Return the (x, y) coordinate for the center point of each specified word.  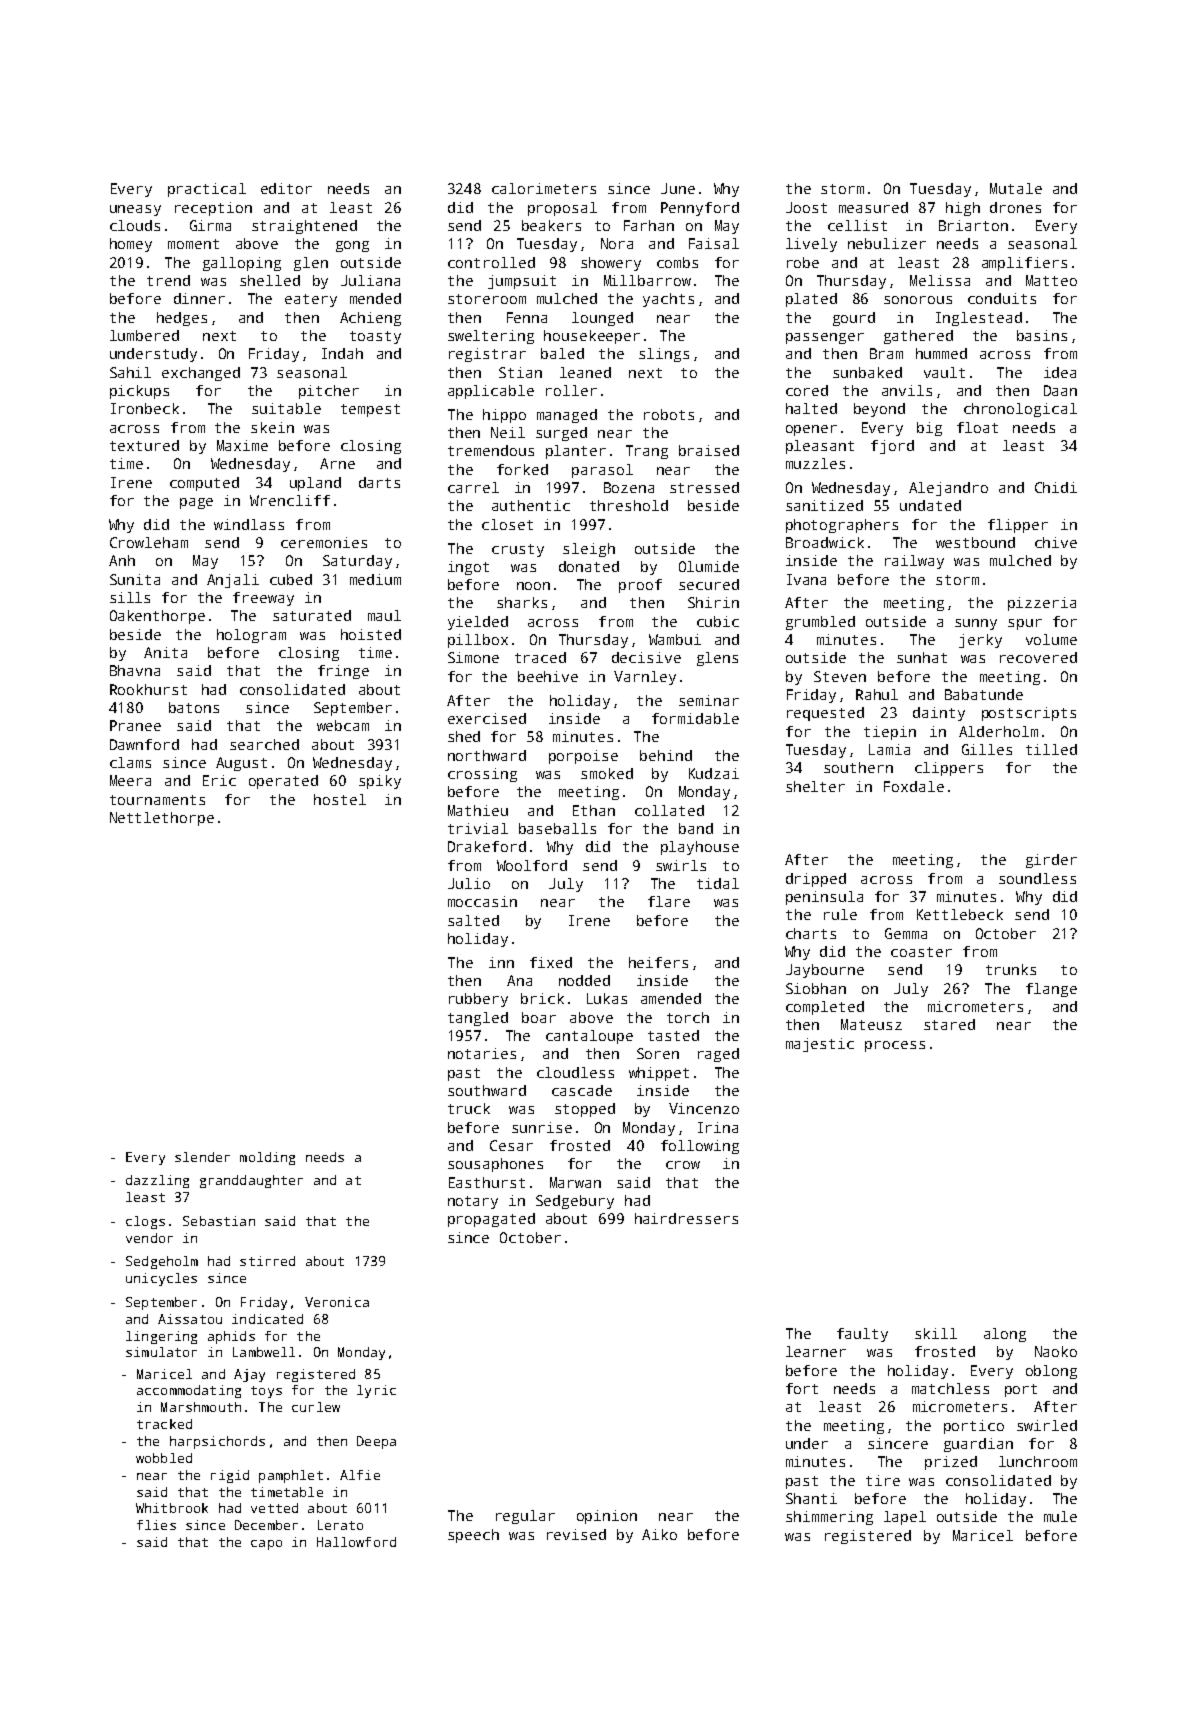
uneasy (135, 210)
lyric (376, 1391)
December (266, 1525)
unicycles (161, 1279)
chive (1056, 542)
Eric (219, 780)
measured (873, 207)
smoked (607, 773)
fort (802, 1388)
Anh (122, 560)
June (678, 188)
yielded (478, 623)
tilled (1051, 749)
